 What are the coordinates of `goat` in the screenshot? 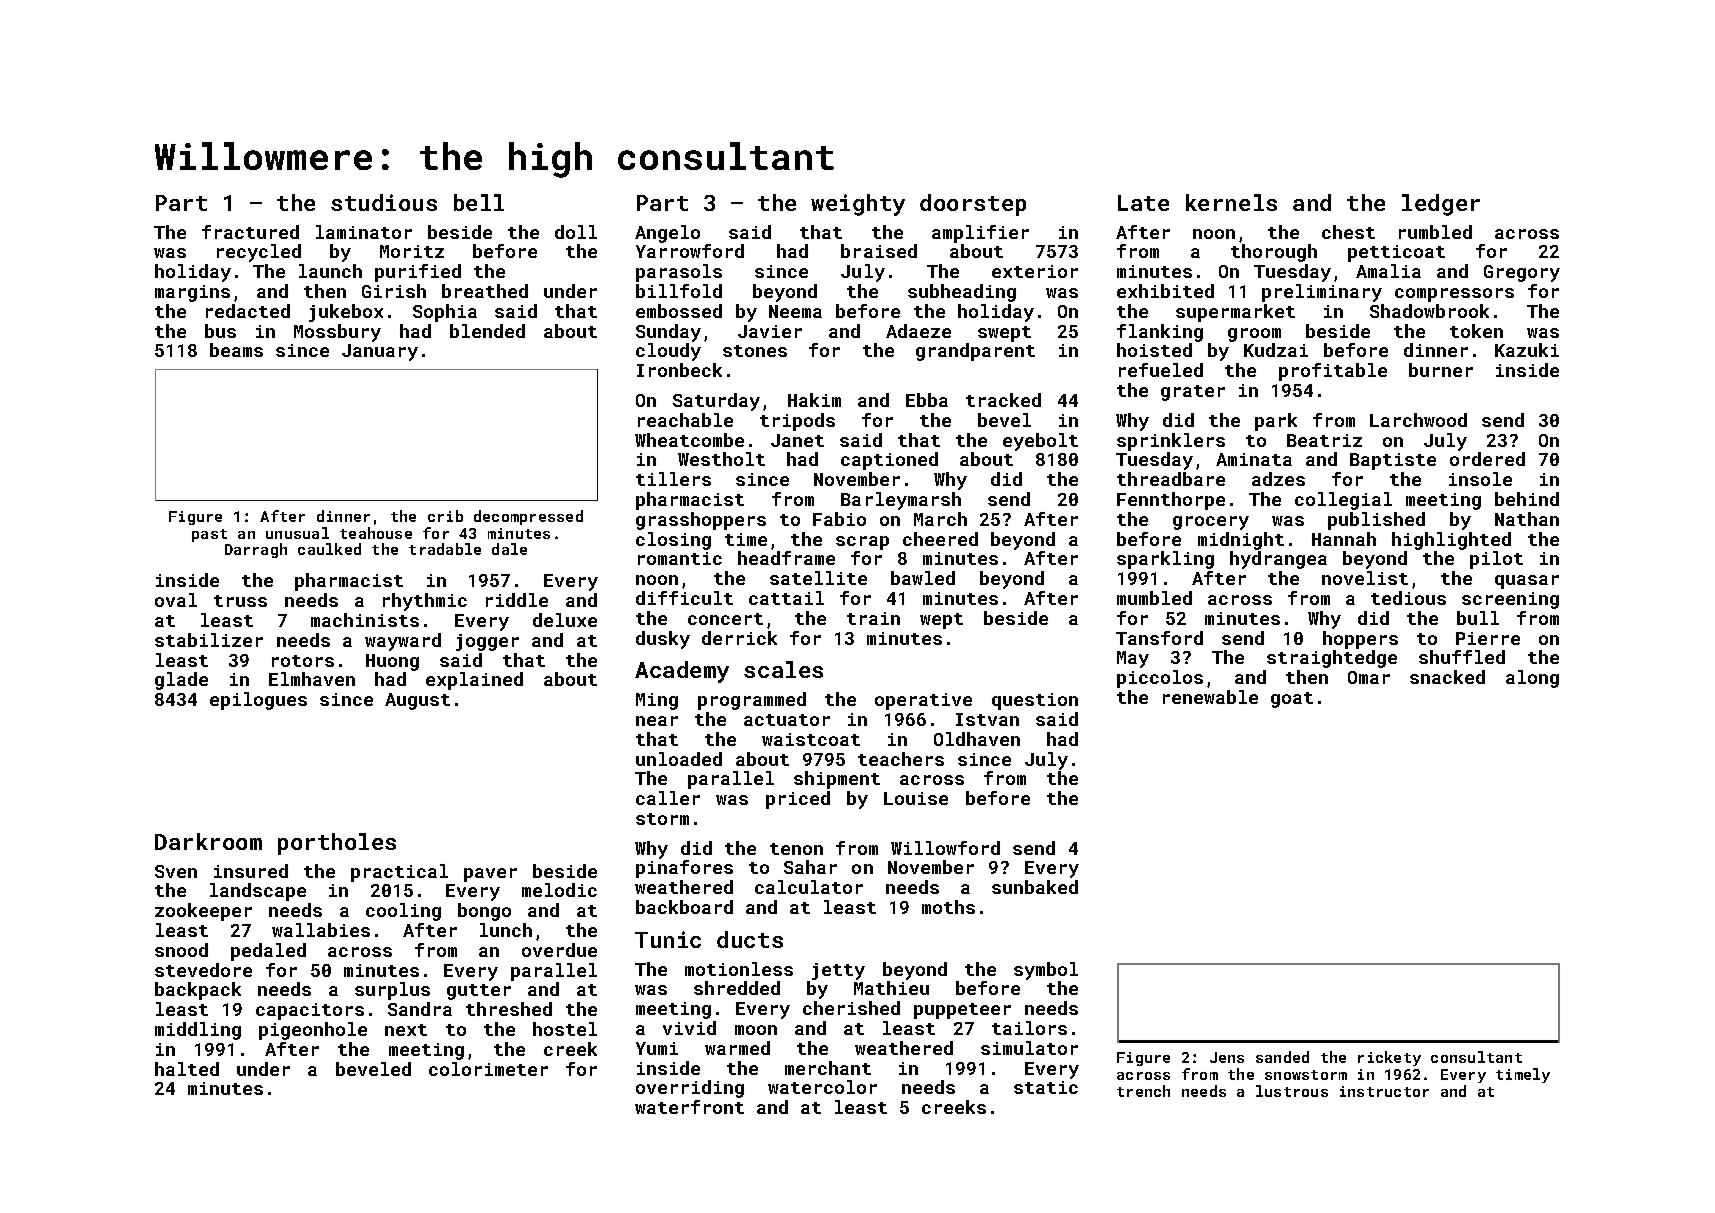 It's located at (1292, 700).
